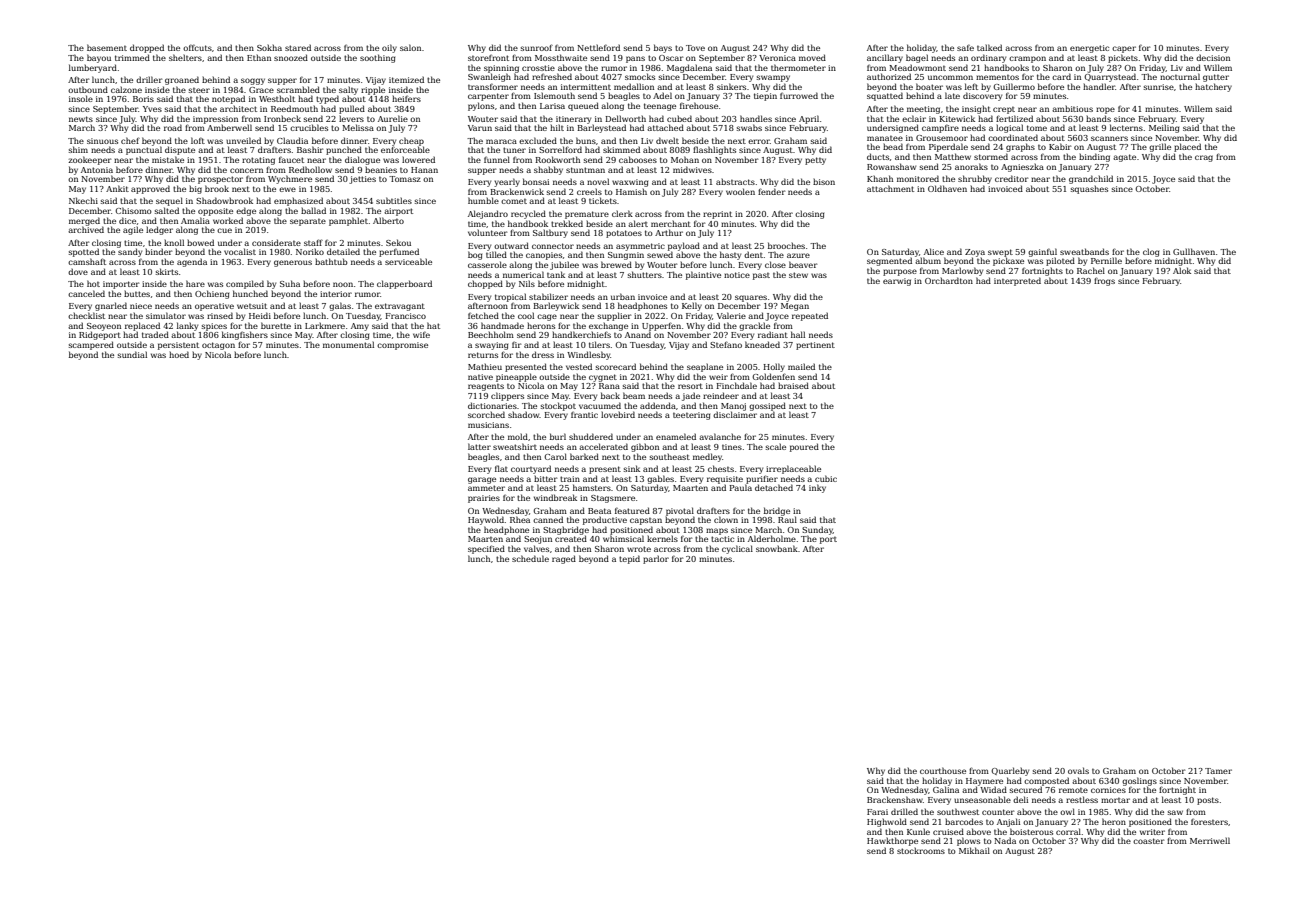 This image has height=924, width=1308. Describe the element at coordinates (817, 488) in the image. I see `inky` at that location.
